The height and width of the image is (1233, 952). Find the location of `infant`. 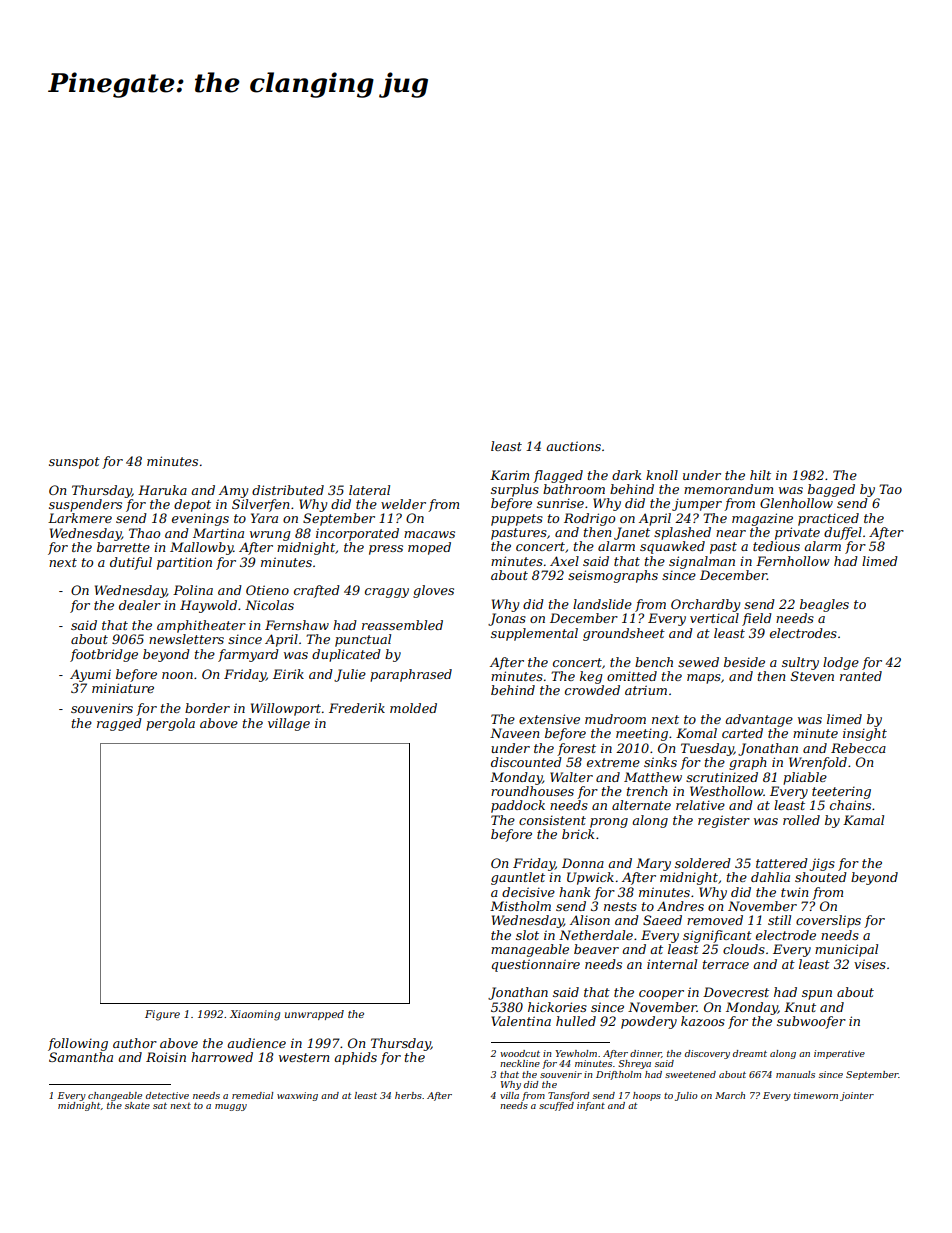

infant is located at coordinates (591, 1106).
